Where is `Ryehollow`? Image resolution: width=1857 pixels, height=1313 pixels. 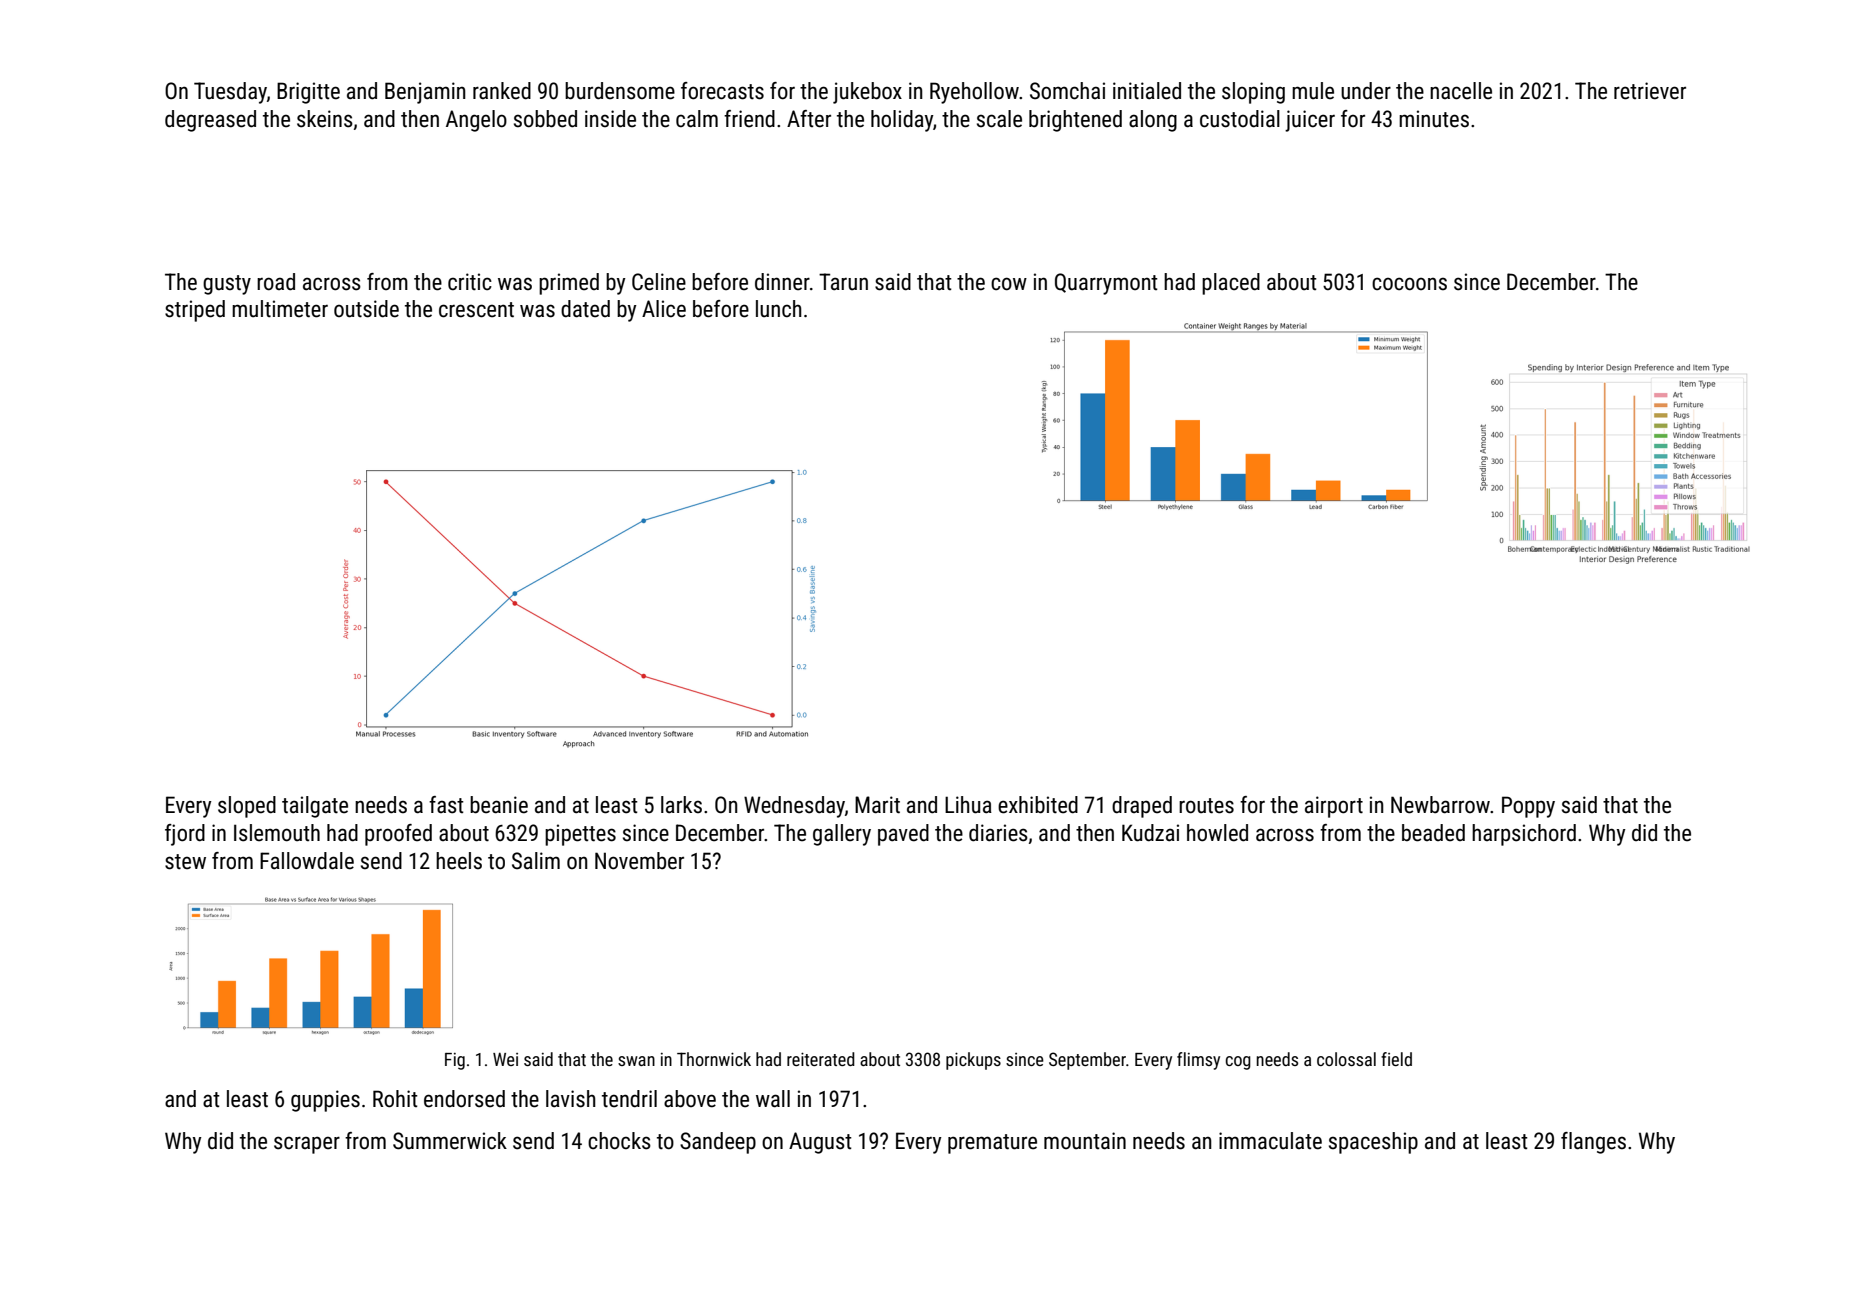
Ryehollow is located at coordinates (974, 93).
